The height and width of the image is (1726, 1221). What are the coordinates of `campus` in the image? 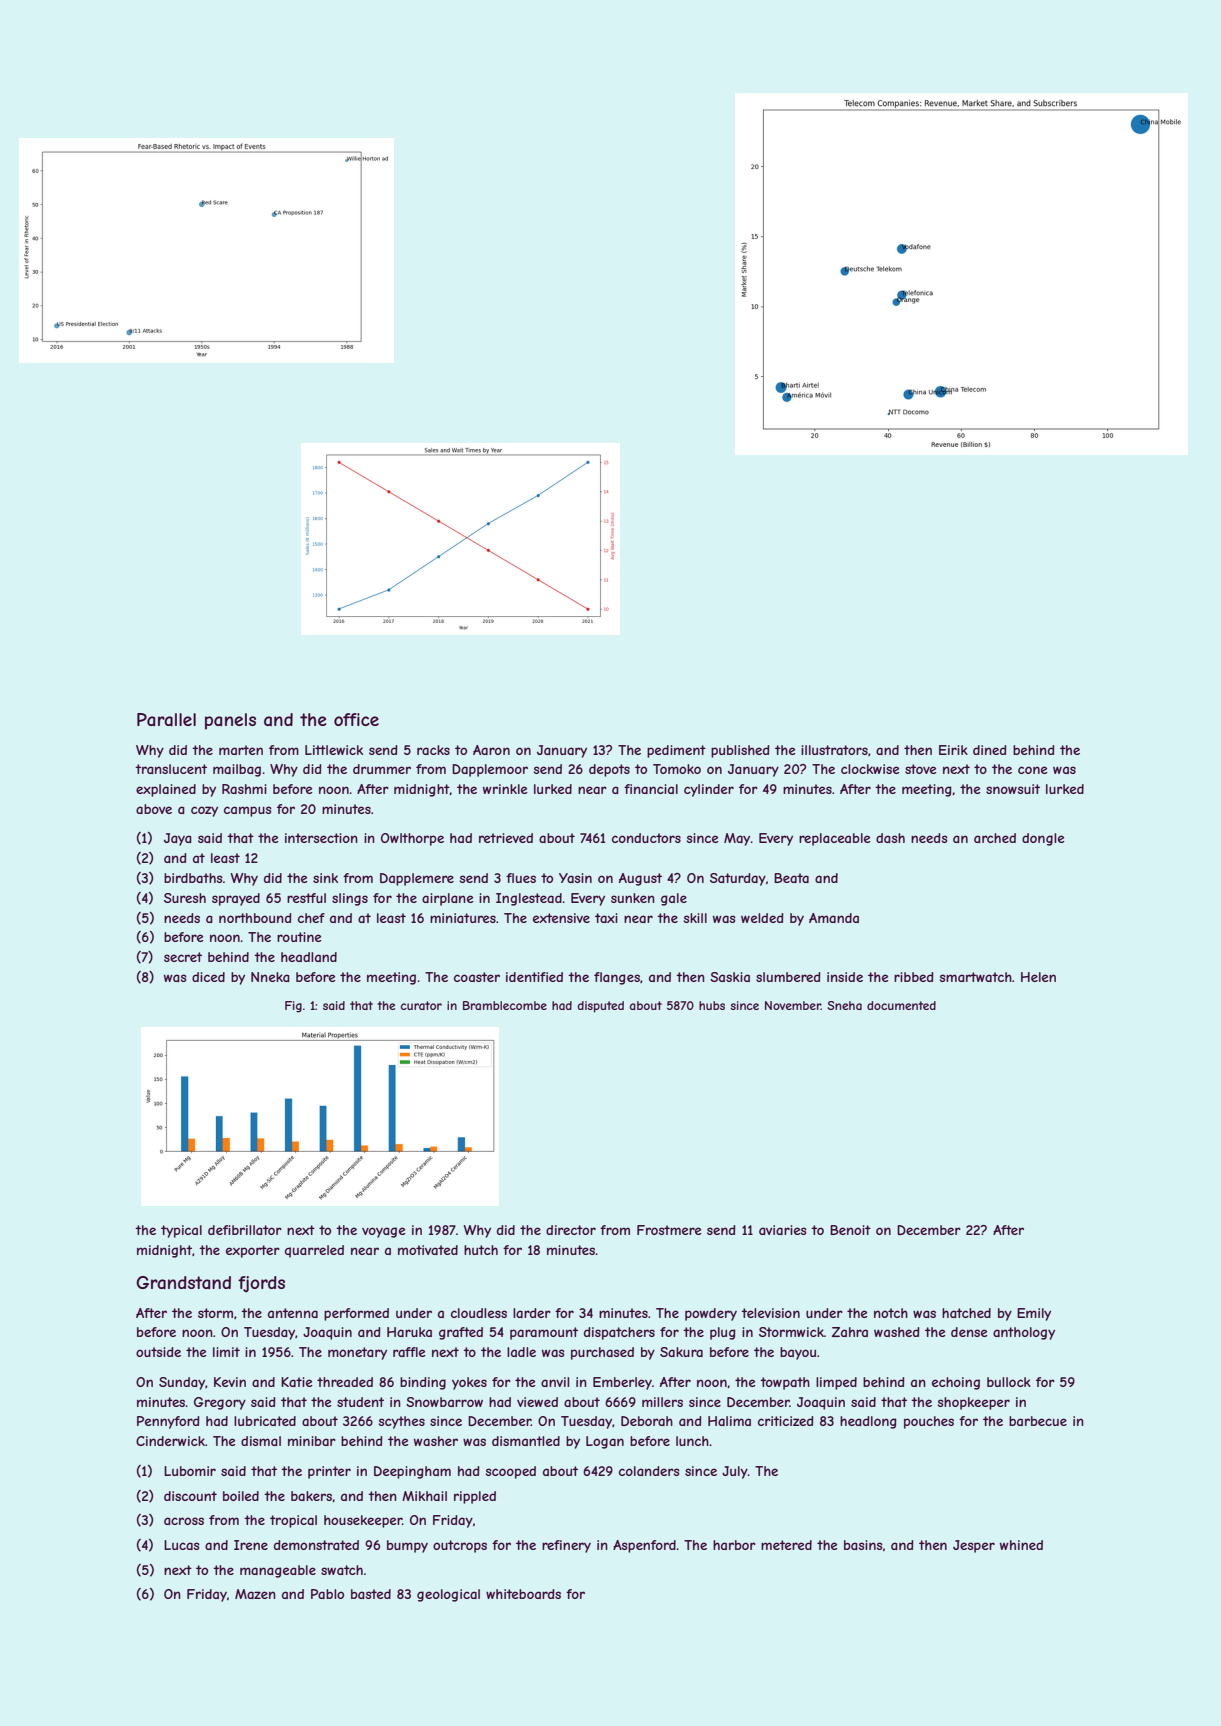 It's located at (248, 811).
